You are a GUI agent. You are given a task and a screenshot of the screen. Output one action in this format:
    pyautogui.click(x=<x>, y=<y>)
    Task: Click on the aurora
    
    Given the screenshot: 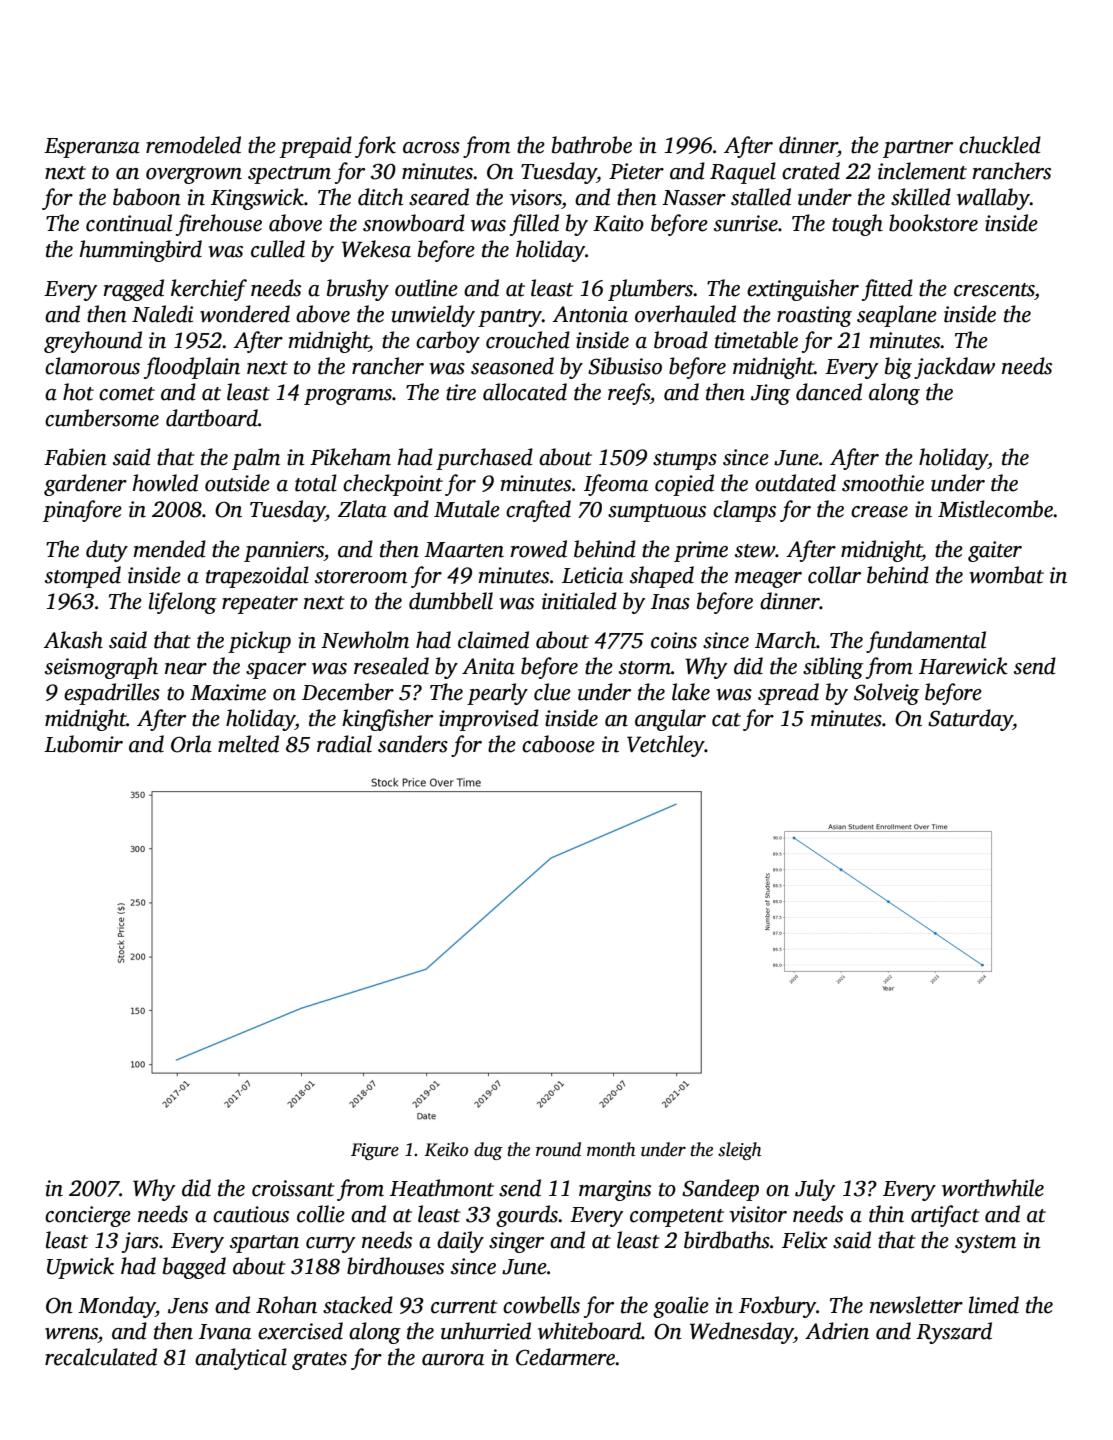 What is the action you would take?
    pyautogui.click(x=453, y=1360)
